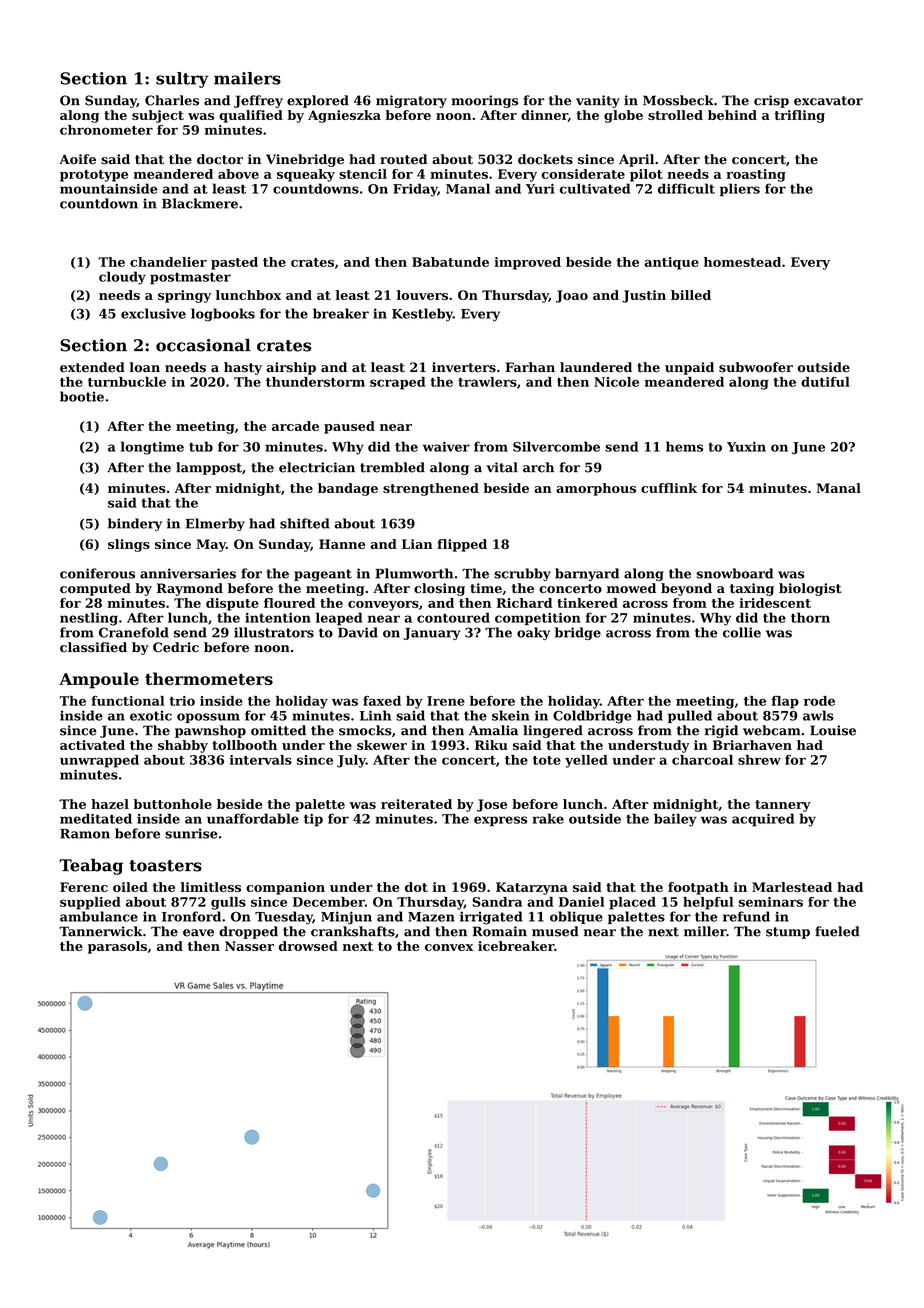 This page has width=924, height=1308. What do you see at coordinates (828, 101) in the page?
I see `excavator` at bounding box center [828, 101].
